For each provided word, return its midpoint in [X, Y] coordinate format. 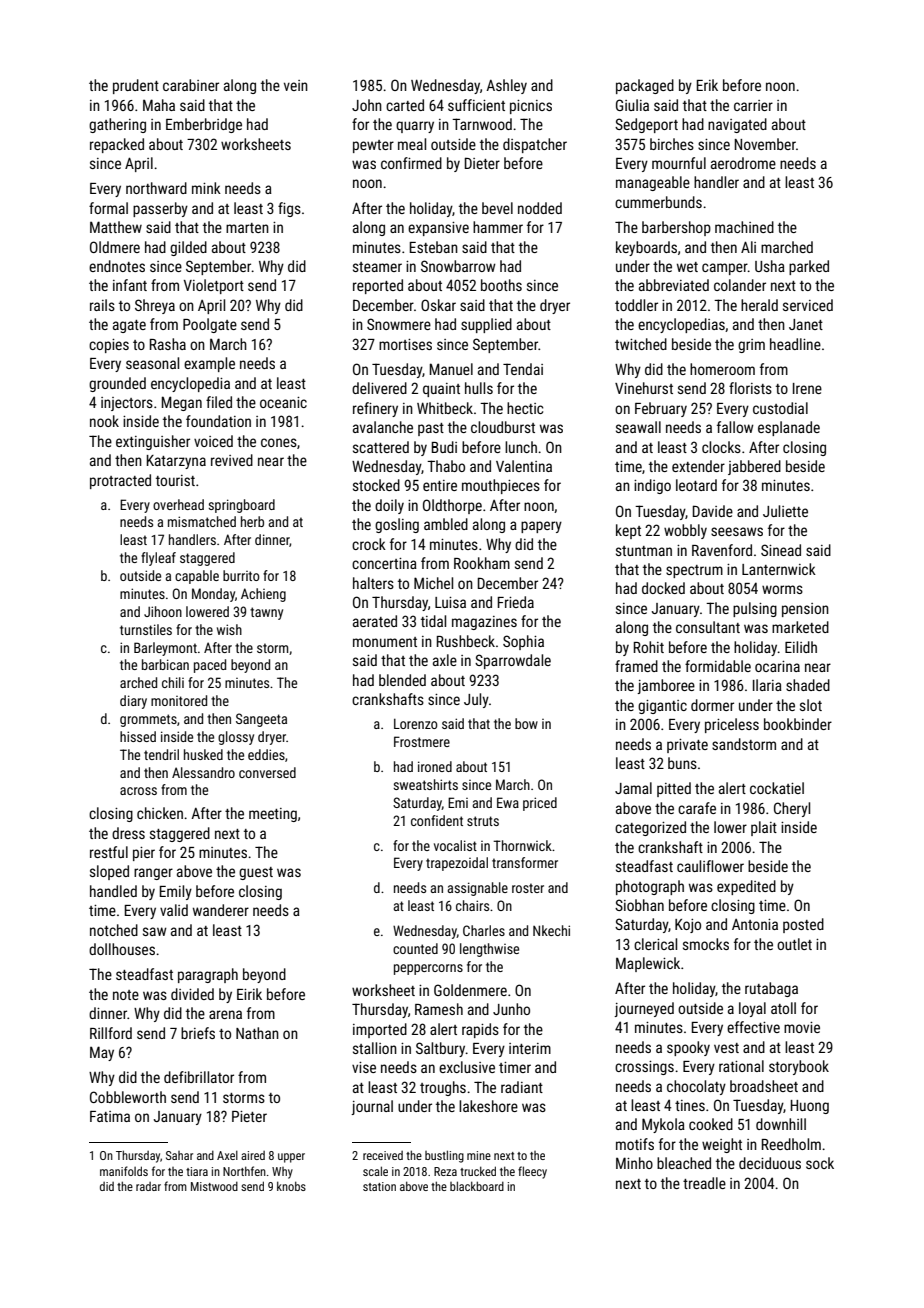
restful [109, 852]
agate [129, 326]
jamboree [666, 686]
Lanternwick [779, 569]
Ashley [506, 86]
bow [526, 723]
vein [296, 85]
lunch [521, 447]
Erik [707, 85]
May [102, 1053]
